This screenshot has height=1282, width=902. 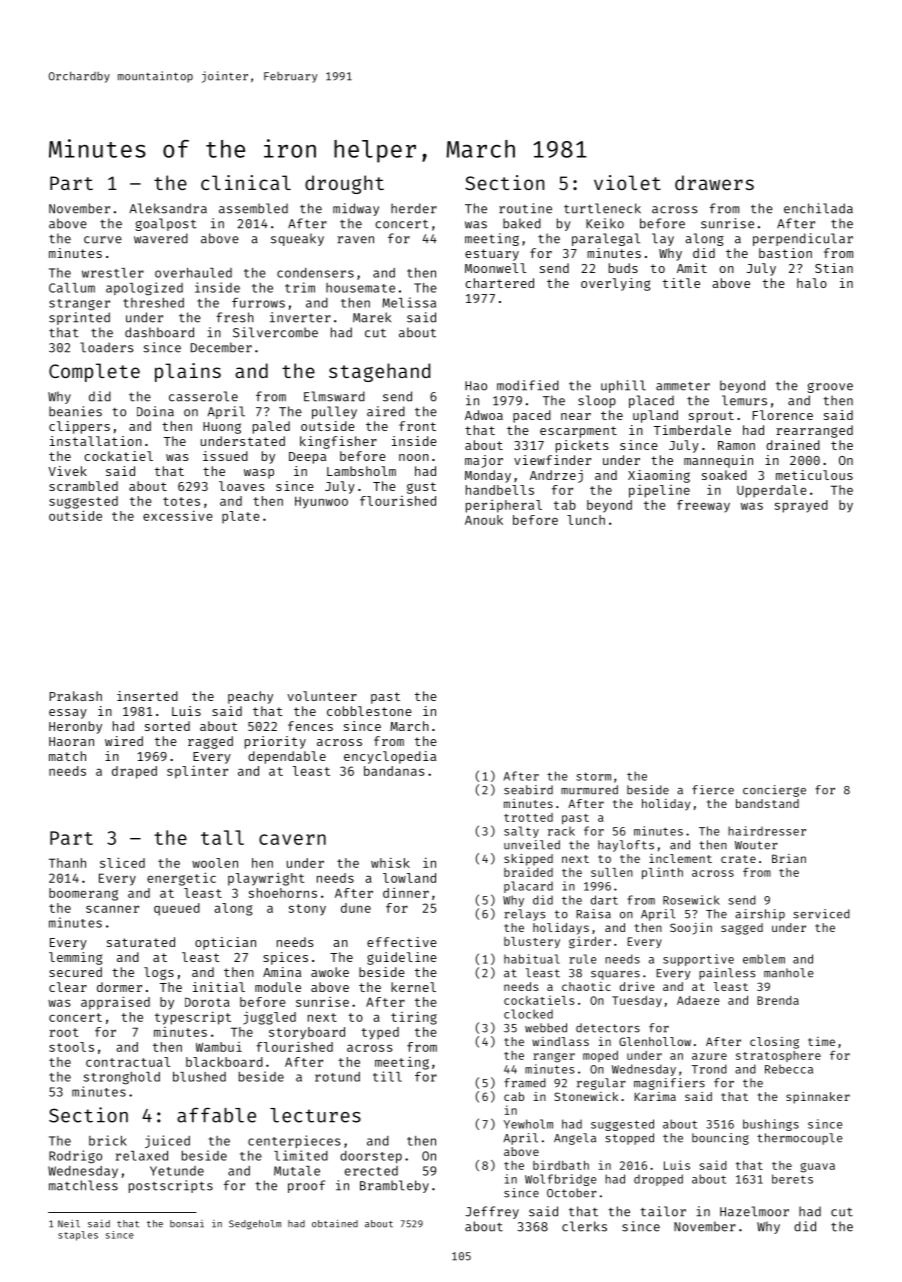 I want to click on bandstand, so click(x=767, y=803).
